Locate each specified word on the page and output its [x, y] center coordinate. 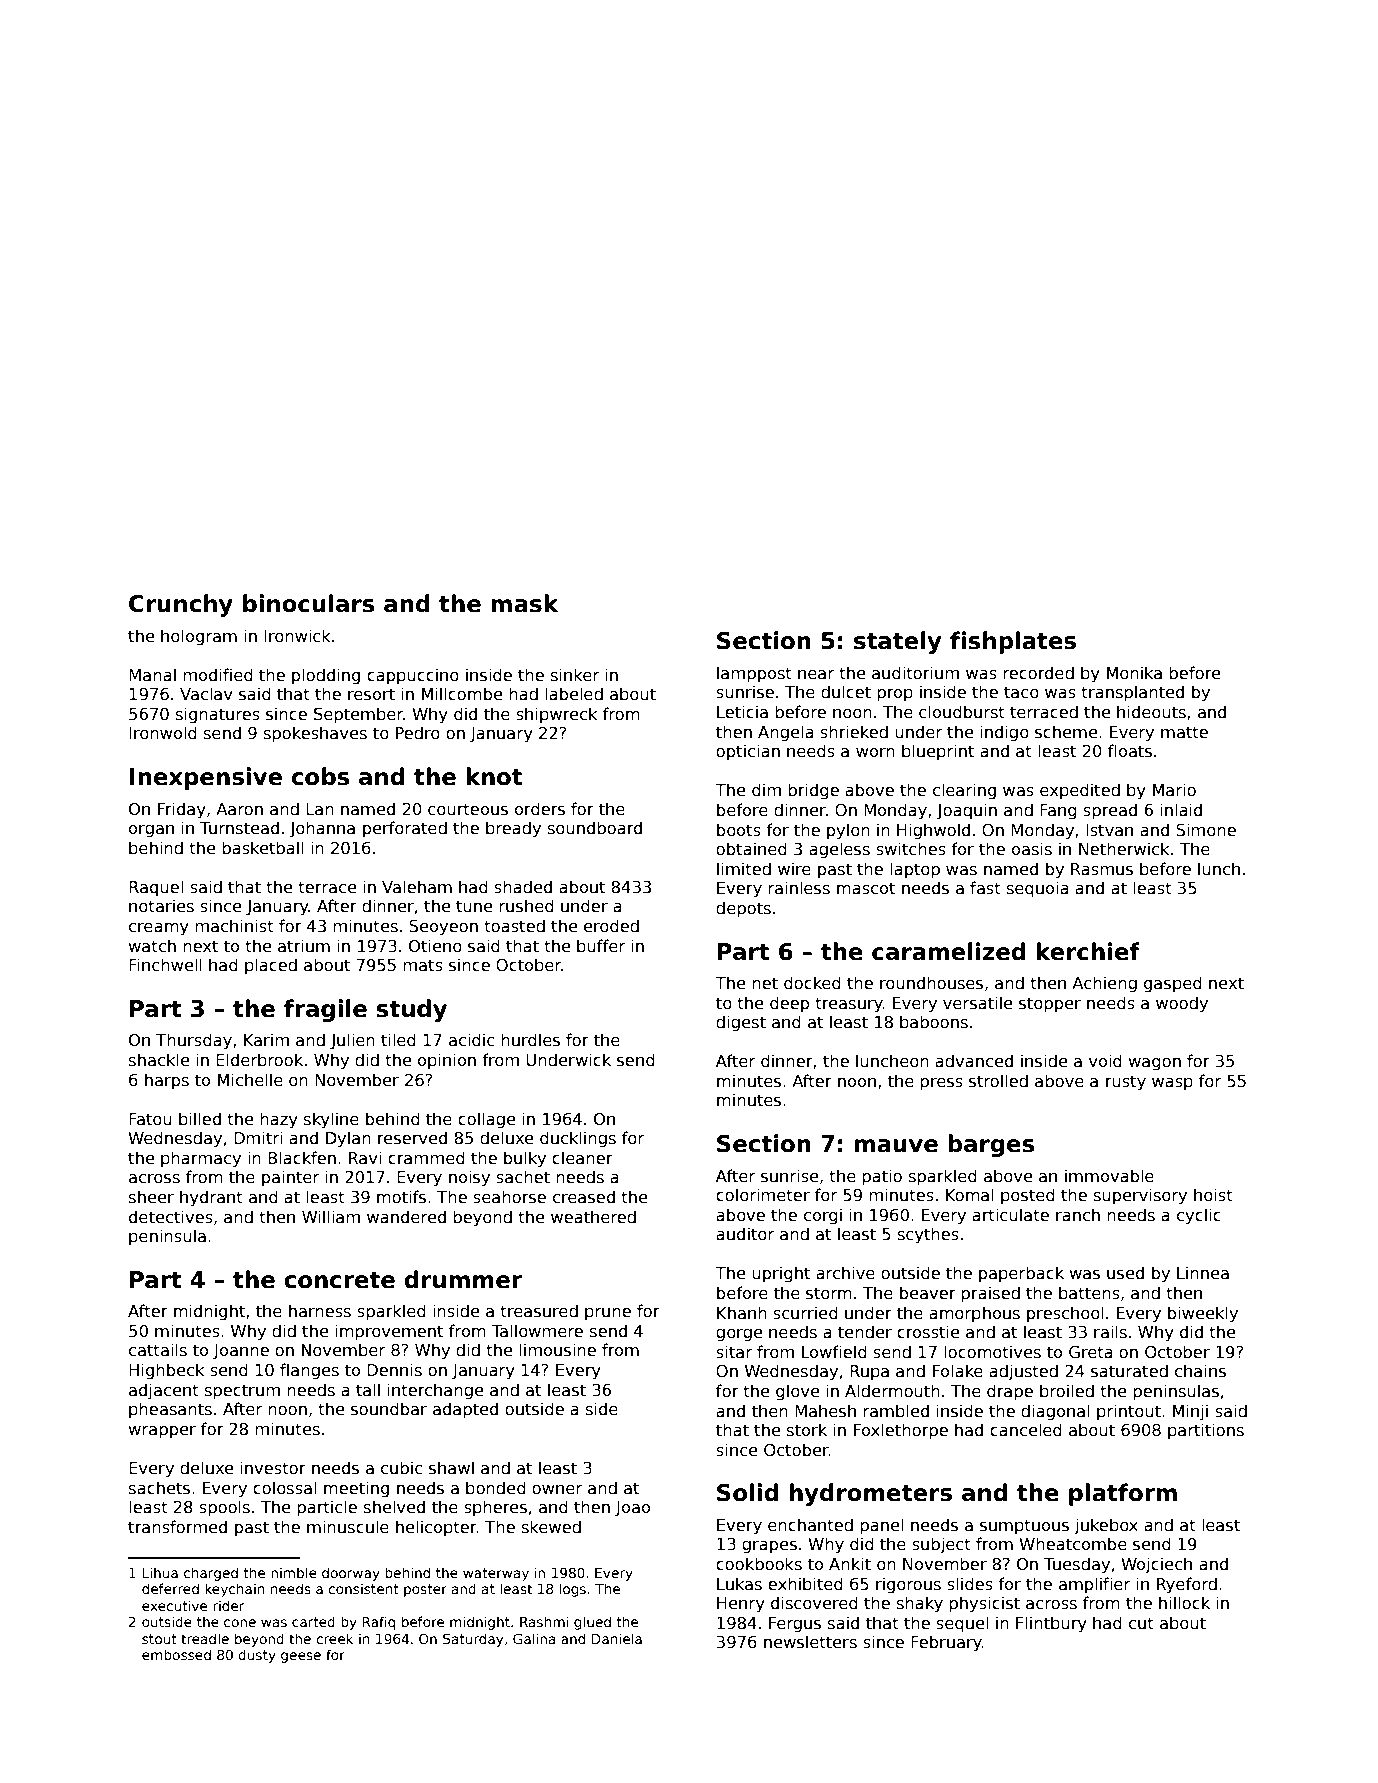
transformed [177, 1527]
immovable [1109, 1176]
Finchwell [165, 964]
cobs [321, 776]
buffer [601, 945]
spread [1110, 811]
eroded [611, 925]
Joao [632, 1509]
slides [970, 1584]
